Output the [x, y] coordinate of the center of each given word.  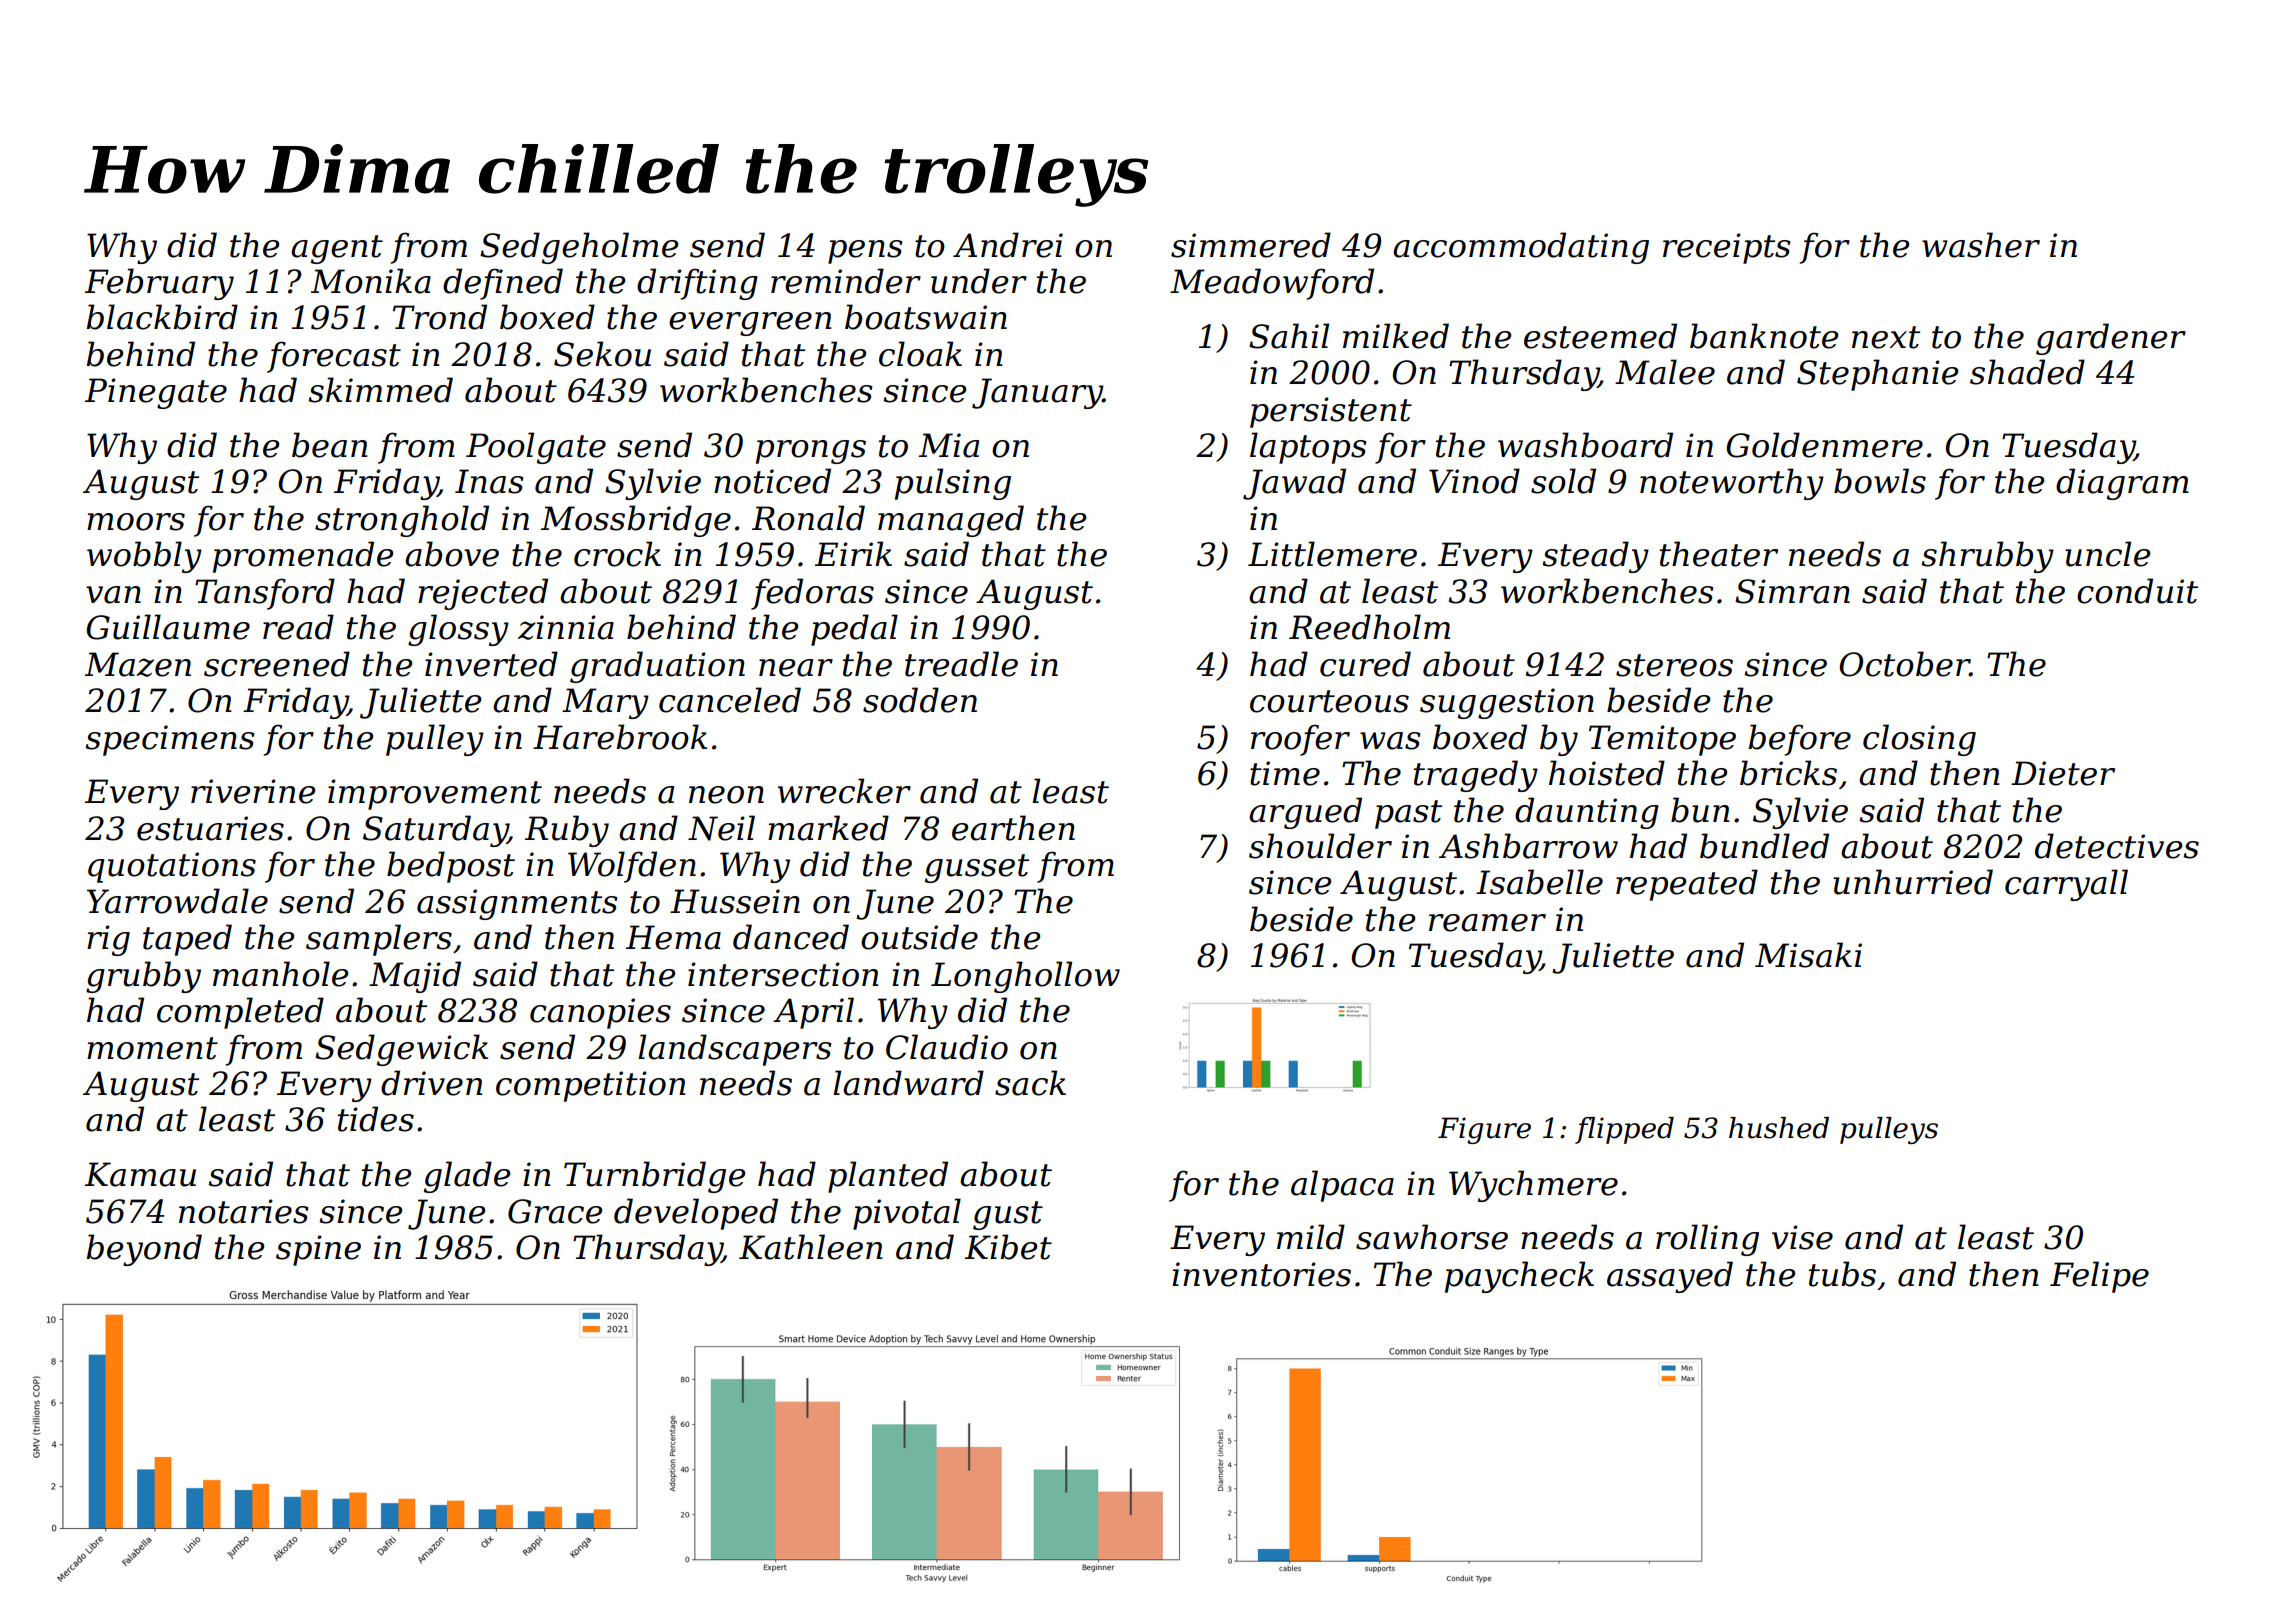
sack [1030, 1083]
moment [152, 1048]
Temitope [1662, 740]
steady [1595, 557]
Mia [949, 445]
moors [136, 522]
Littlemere [1332, 554]
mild [1311, 1237]
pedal [854, 630]
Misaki [1808, 955]
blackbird [162, 317]
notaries [244, 1211]
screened [277, 664]
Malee [1665, 372]
